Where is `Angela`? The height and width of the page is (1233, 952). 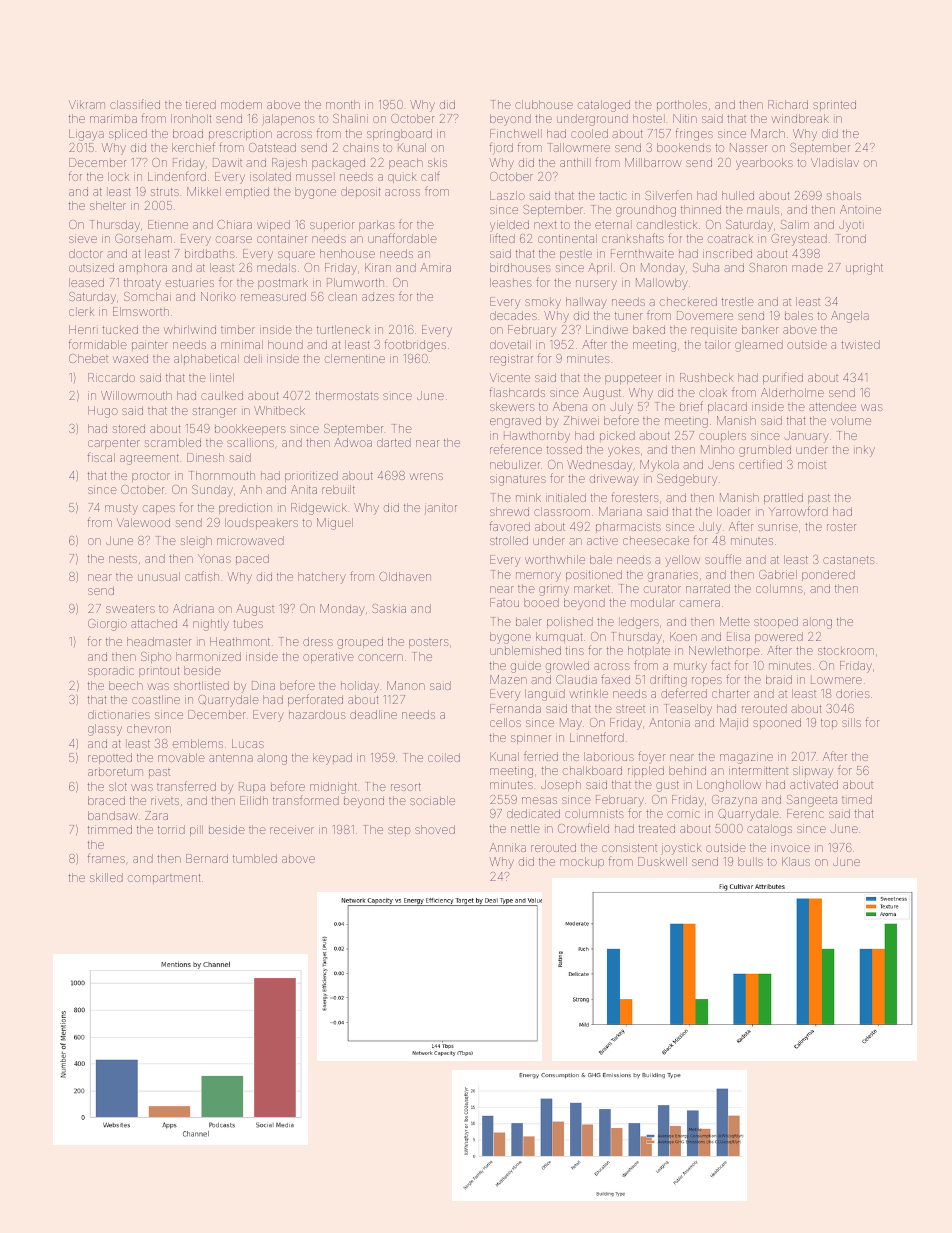
Angela is located at coordinates (850, 317).
